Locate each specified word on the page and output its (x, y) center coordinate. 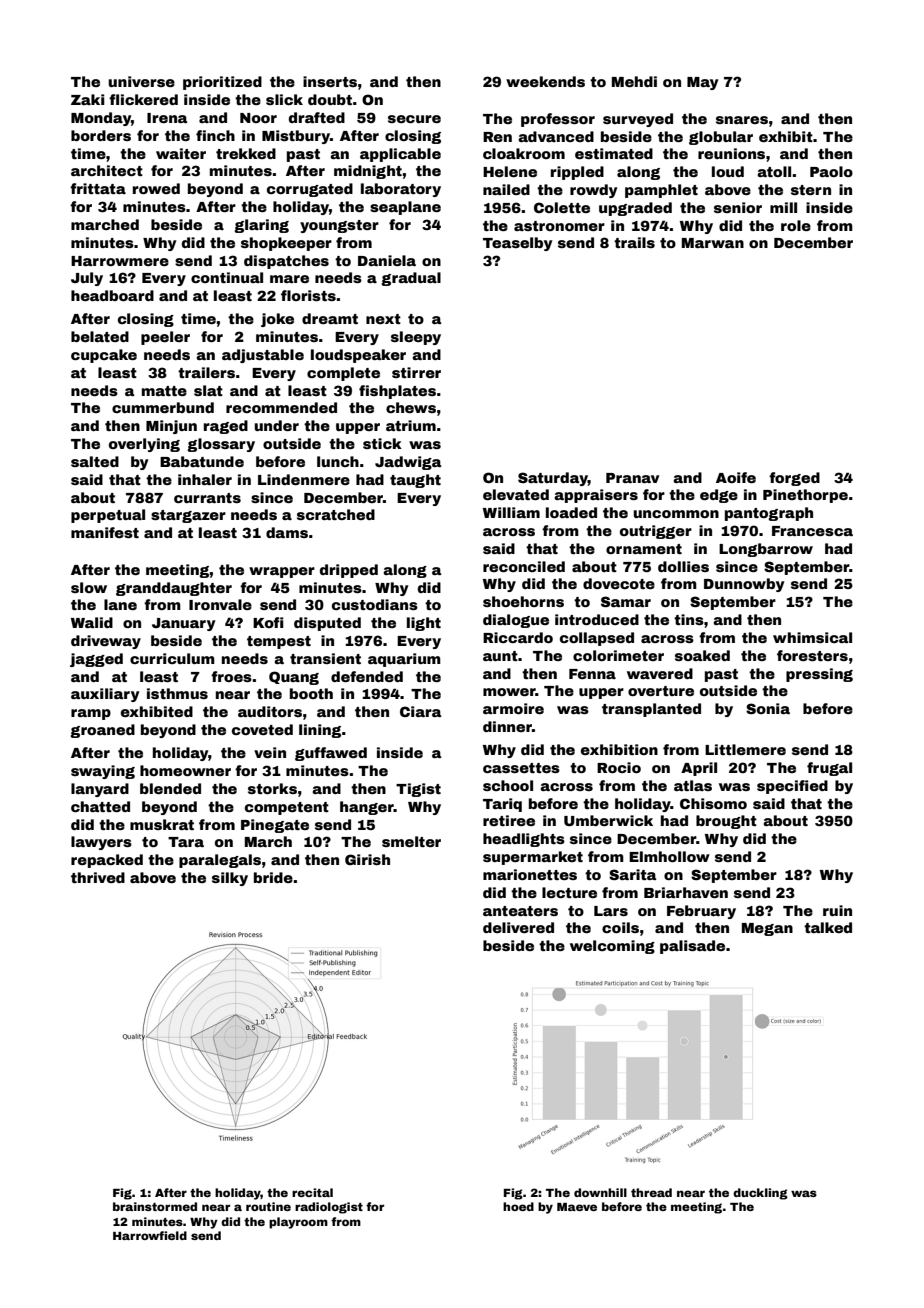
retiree (509, 820)
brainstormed (155, 1206)
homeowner (185, 770)
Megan (767, 929)
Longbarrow (766, 550)
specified (792, 787)
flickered (143, 99)
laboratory (401, 190)
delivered (518, 927)
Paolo (831, 171)
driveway (106, 642)
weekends (545, 81)
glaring (261, 226)
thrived (98, 877)
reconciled (524, 566)
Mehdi (634, 81)
